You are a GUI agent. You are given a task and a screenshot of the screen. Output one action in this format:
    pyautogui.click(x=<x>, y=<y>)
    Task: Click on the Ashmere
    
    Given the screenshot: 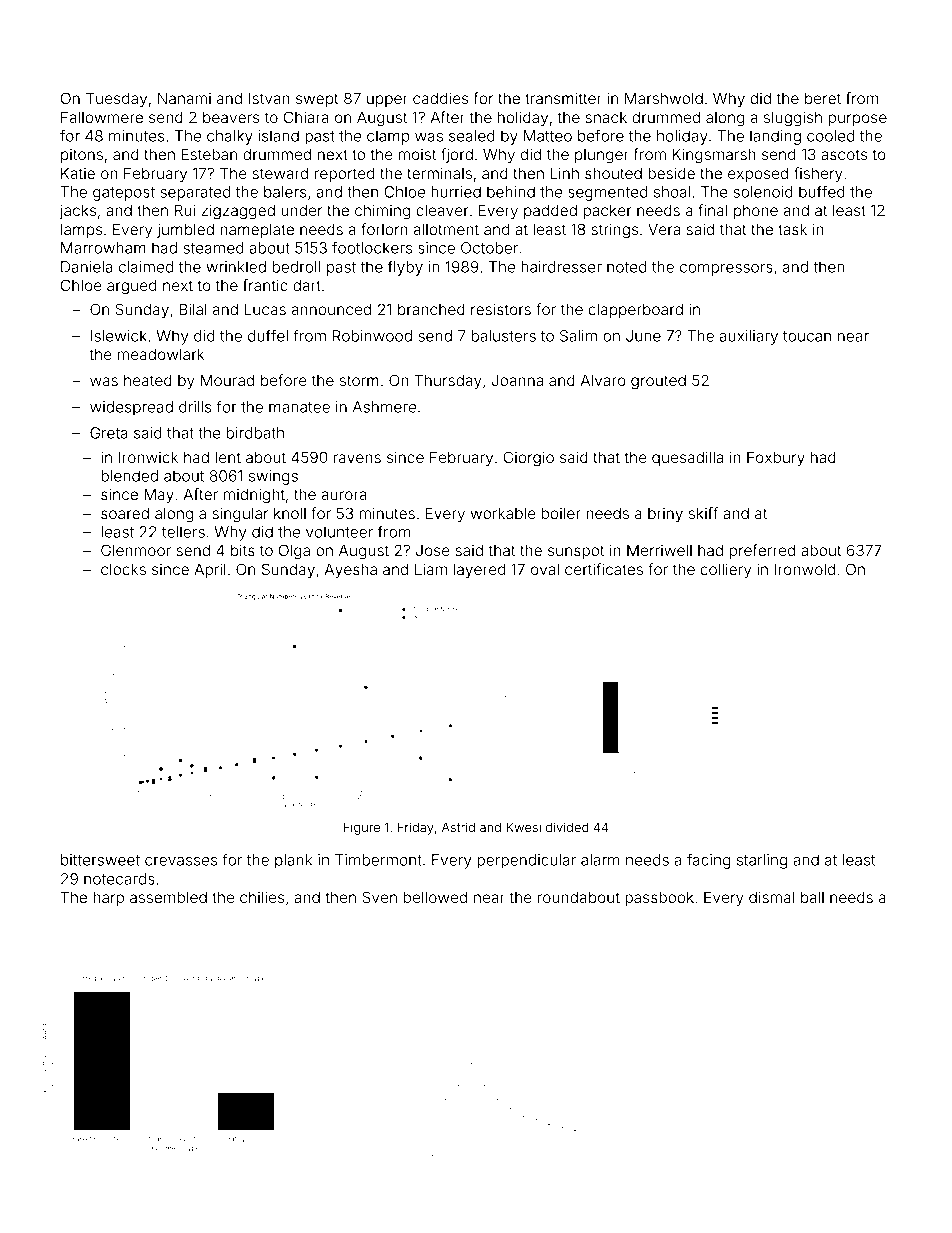 What is the action you would take?
    pyautogui.click(x=384, y=407)
